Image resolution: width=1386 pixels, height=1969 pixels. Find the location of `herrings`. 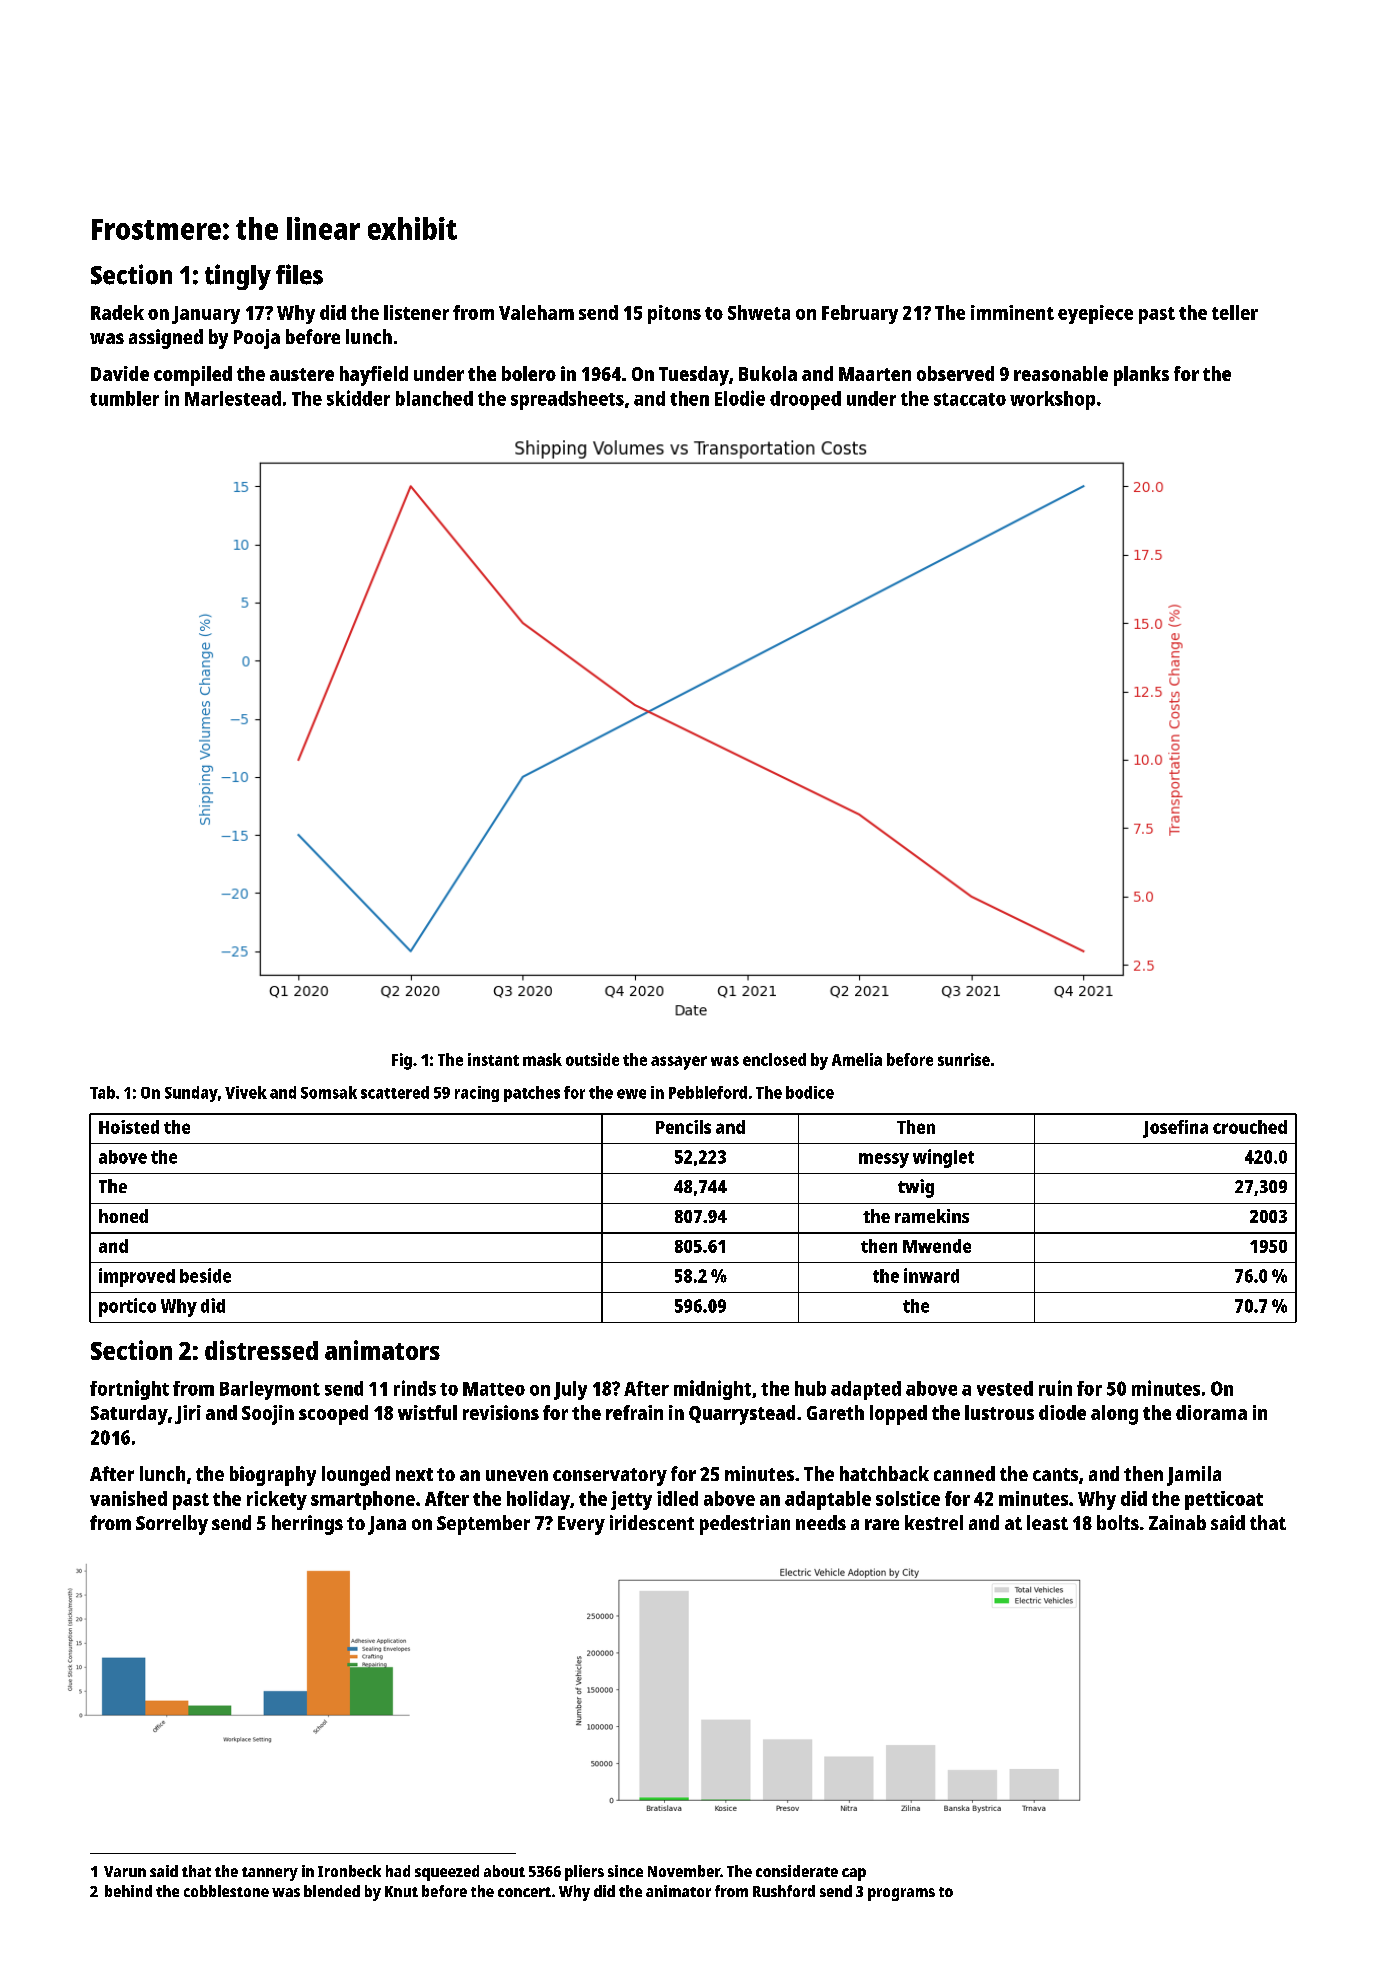

herrings is located at coordinates (307, 1525).
